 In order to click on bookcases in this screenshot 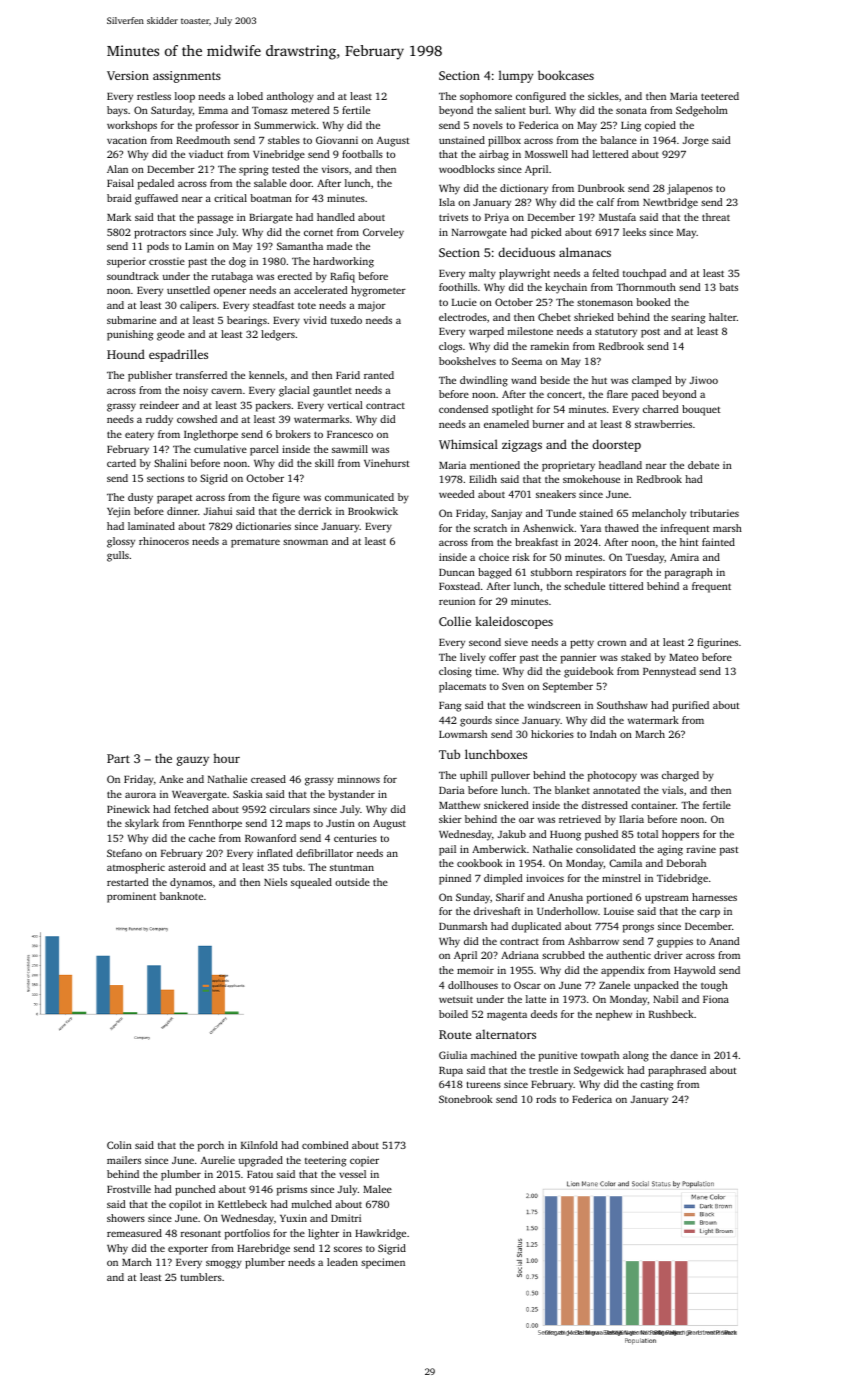, I will do `click(566, 75)`.
